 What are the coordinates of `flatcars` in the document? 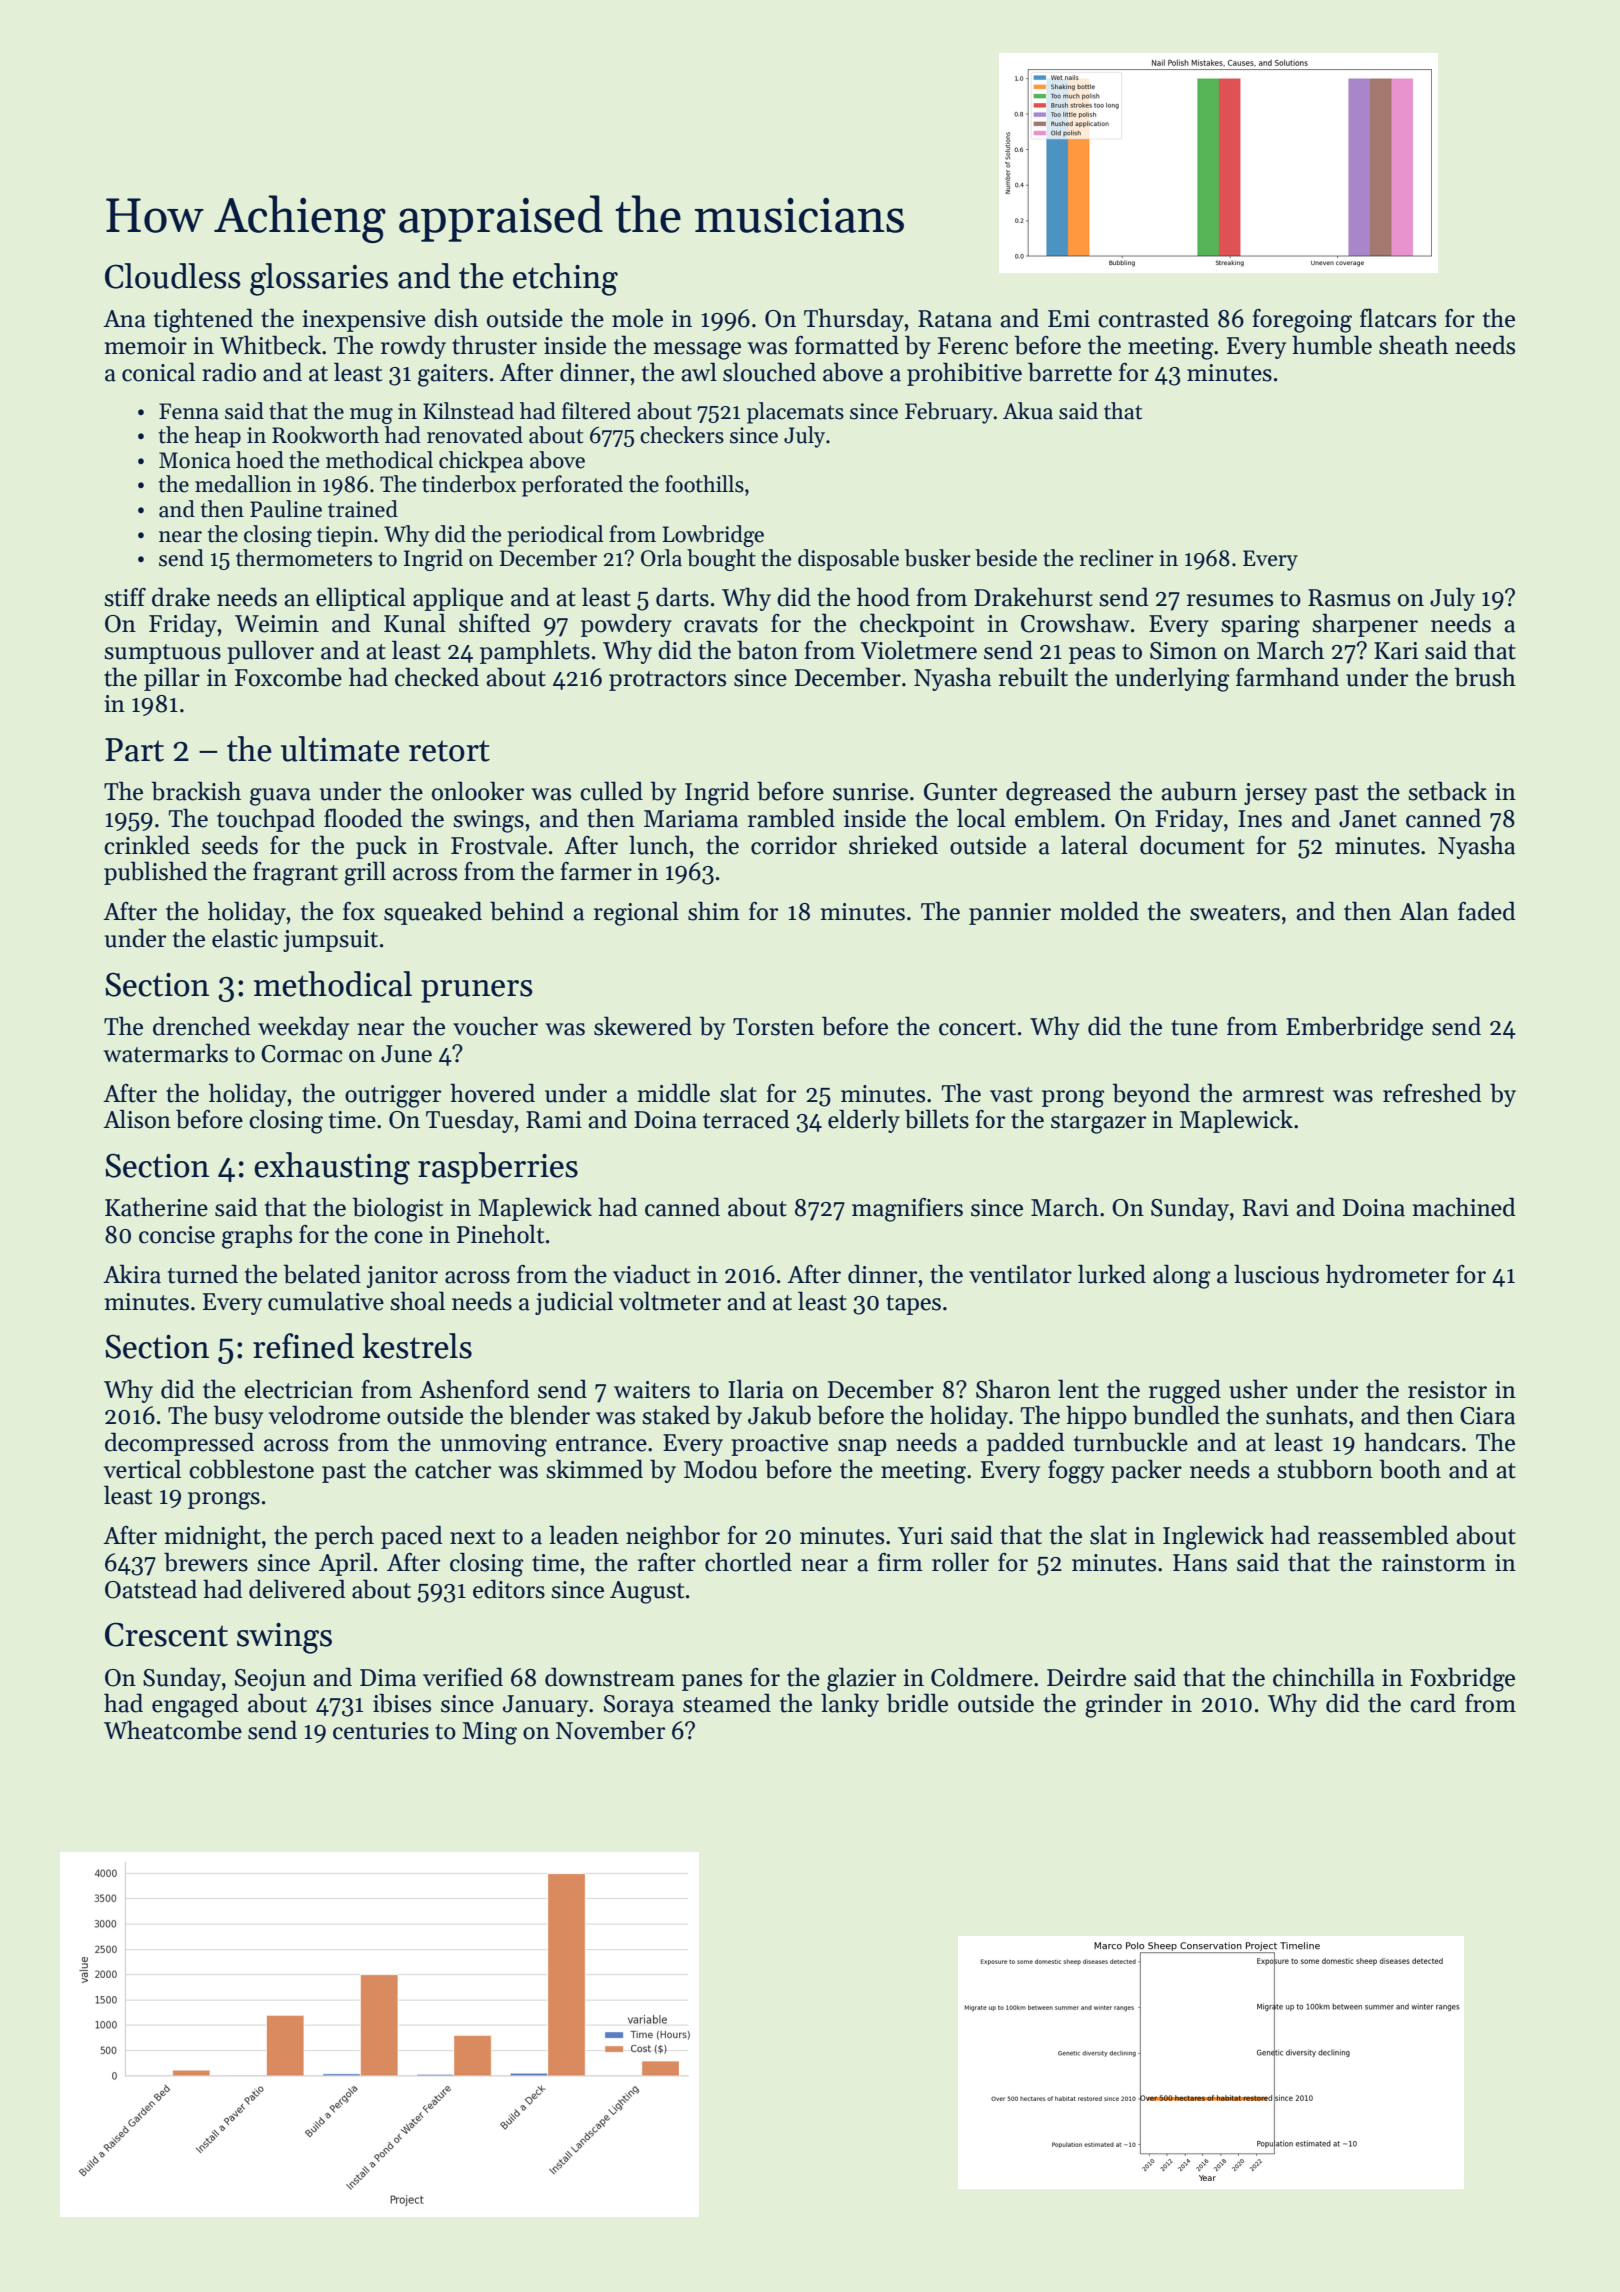 It's located at (1398, 318).
